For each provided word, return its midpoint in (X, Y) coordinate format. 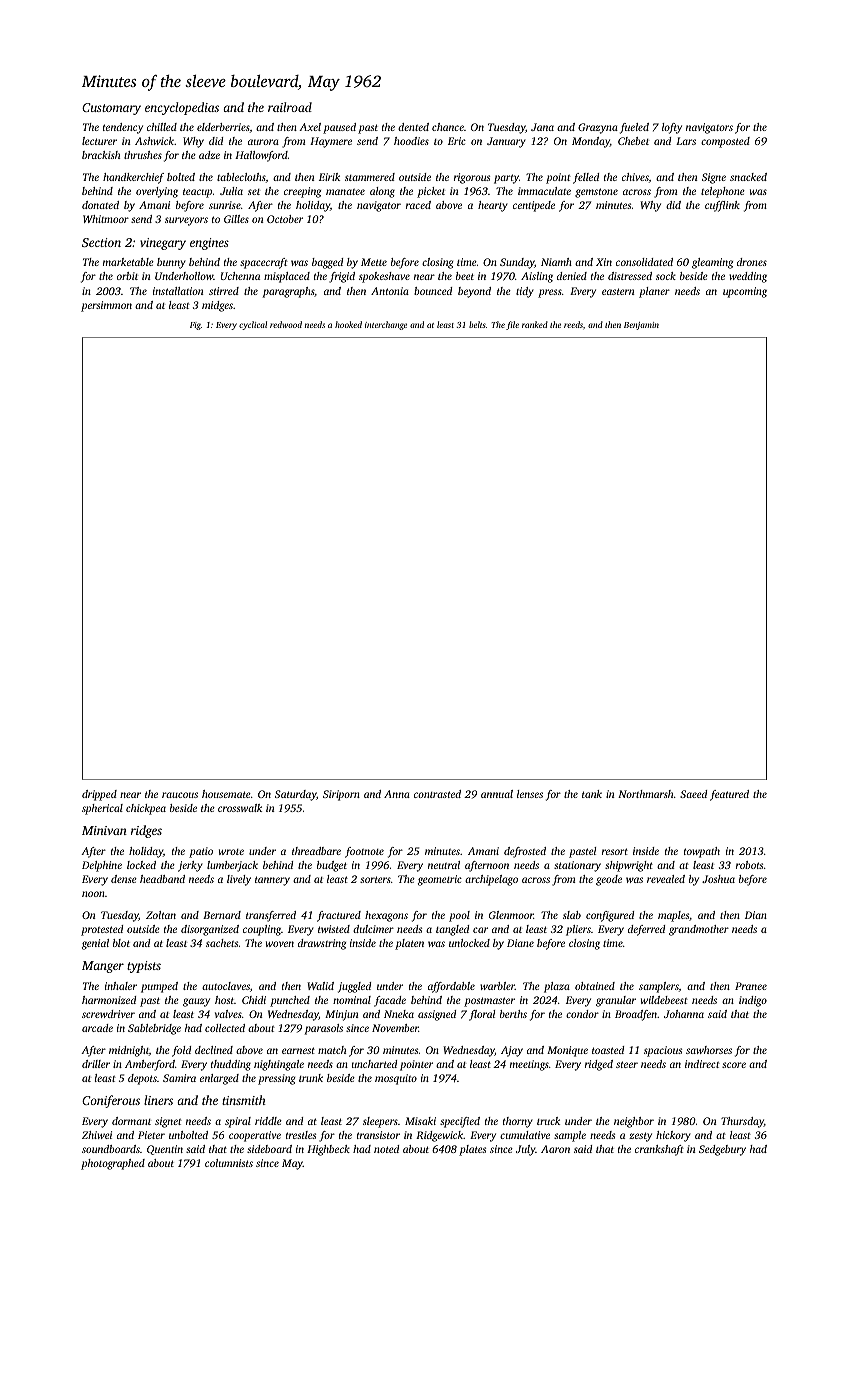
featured (729, 795)
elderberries (223, 127)
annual (497, 794)
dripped (99, 795)
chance (448, 127)
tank (592, 794)
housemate (226, 794)
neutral (444, 865)
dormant (131, 1121)
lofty (672, 128)
